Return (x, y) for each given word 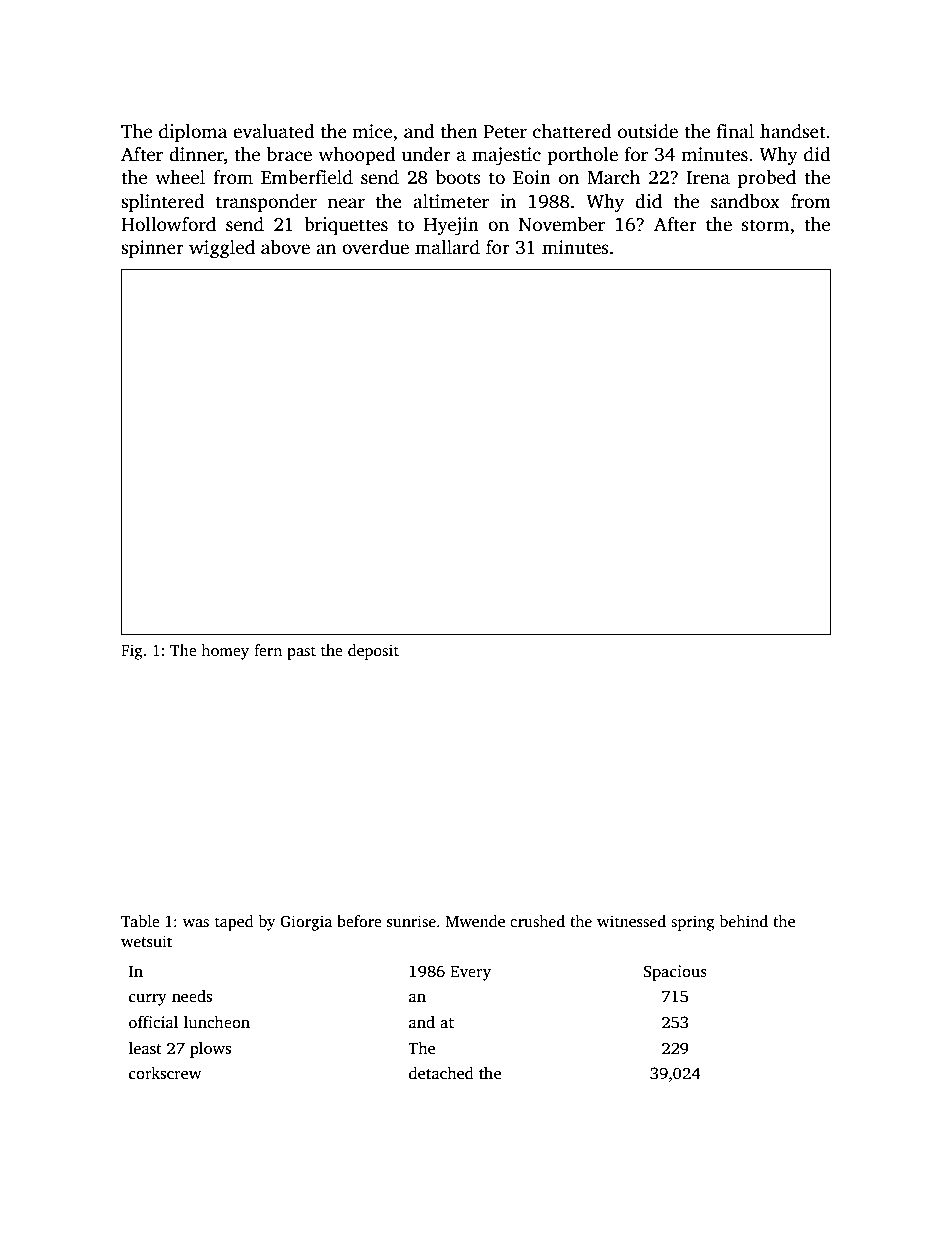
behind (744, 921)
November (562, 224)
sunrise (411, 921)
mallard (447, 247)
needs (192, 996)
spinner (152, 249)
